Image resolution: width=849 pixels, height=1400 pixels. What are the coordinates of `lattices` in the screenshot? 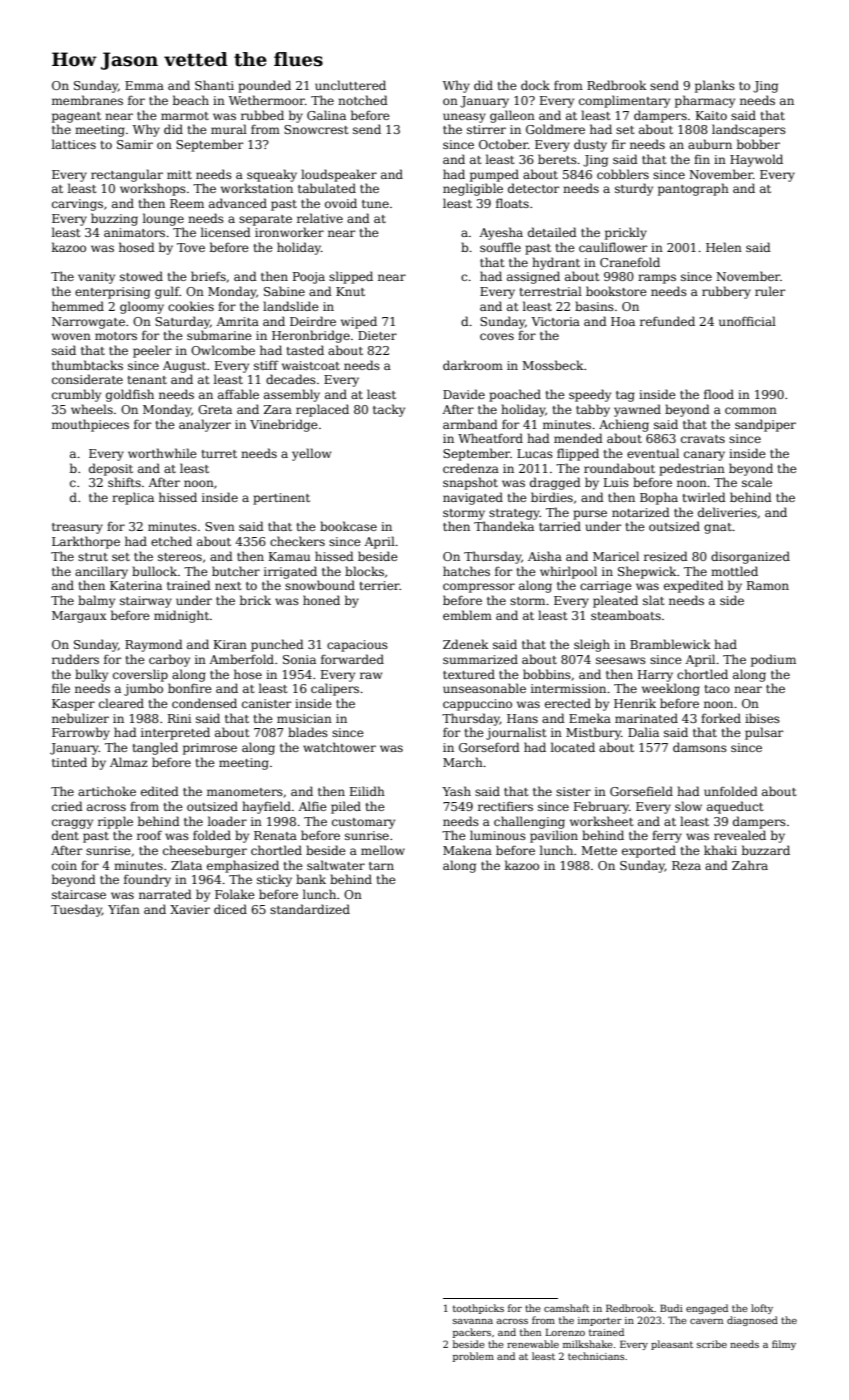 It's located at (74, 144).
